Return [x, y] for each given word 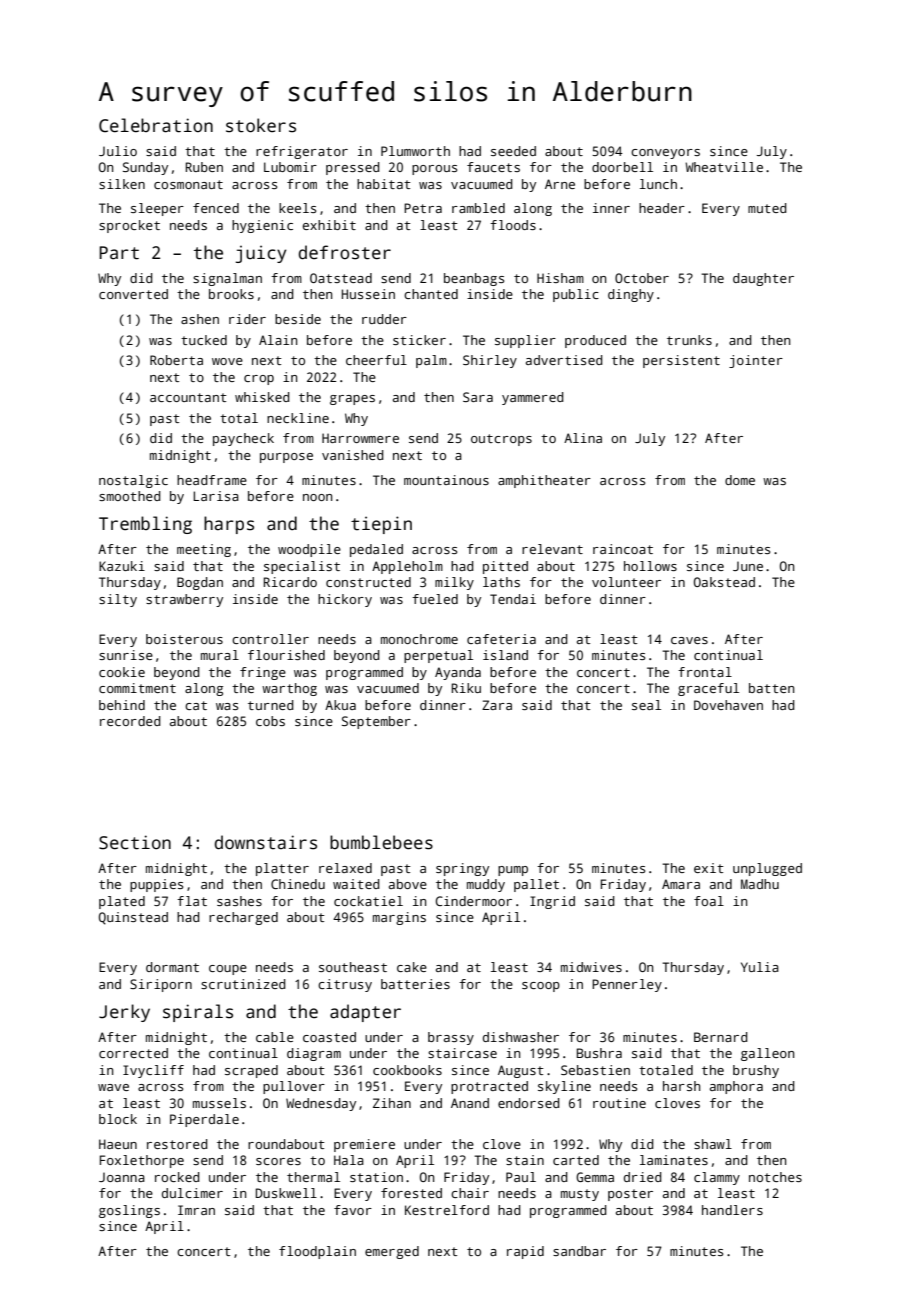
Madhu [760, 884]
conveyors [665, 154]
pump [513, 871]
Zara [497, 705]
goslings [129, 1211]
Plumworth [415, 151]
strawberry [184, 600]
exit [709, 868]
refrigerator [302, 152]
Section [135, 842]
